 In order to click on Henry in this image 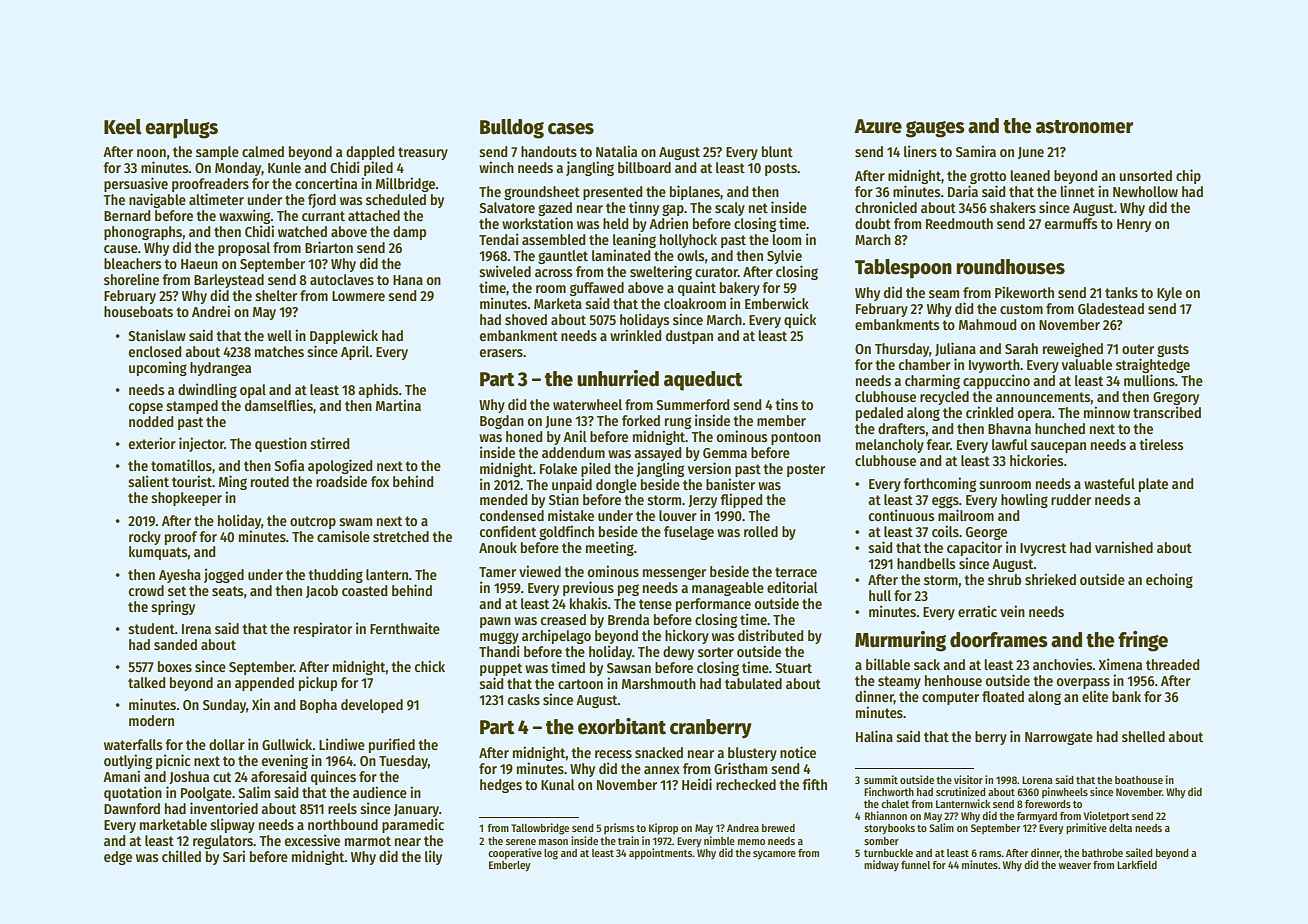, I will do `click(1134, 225)`.
